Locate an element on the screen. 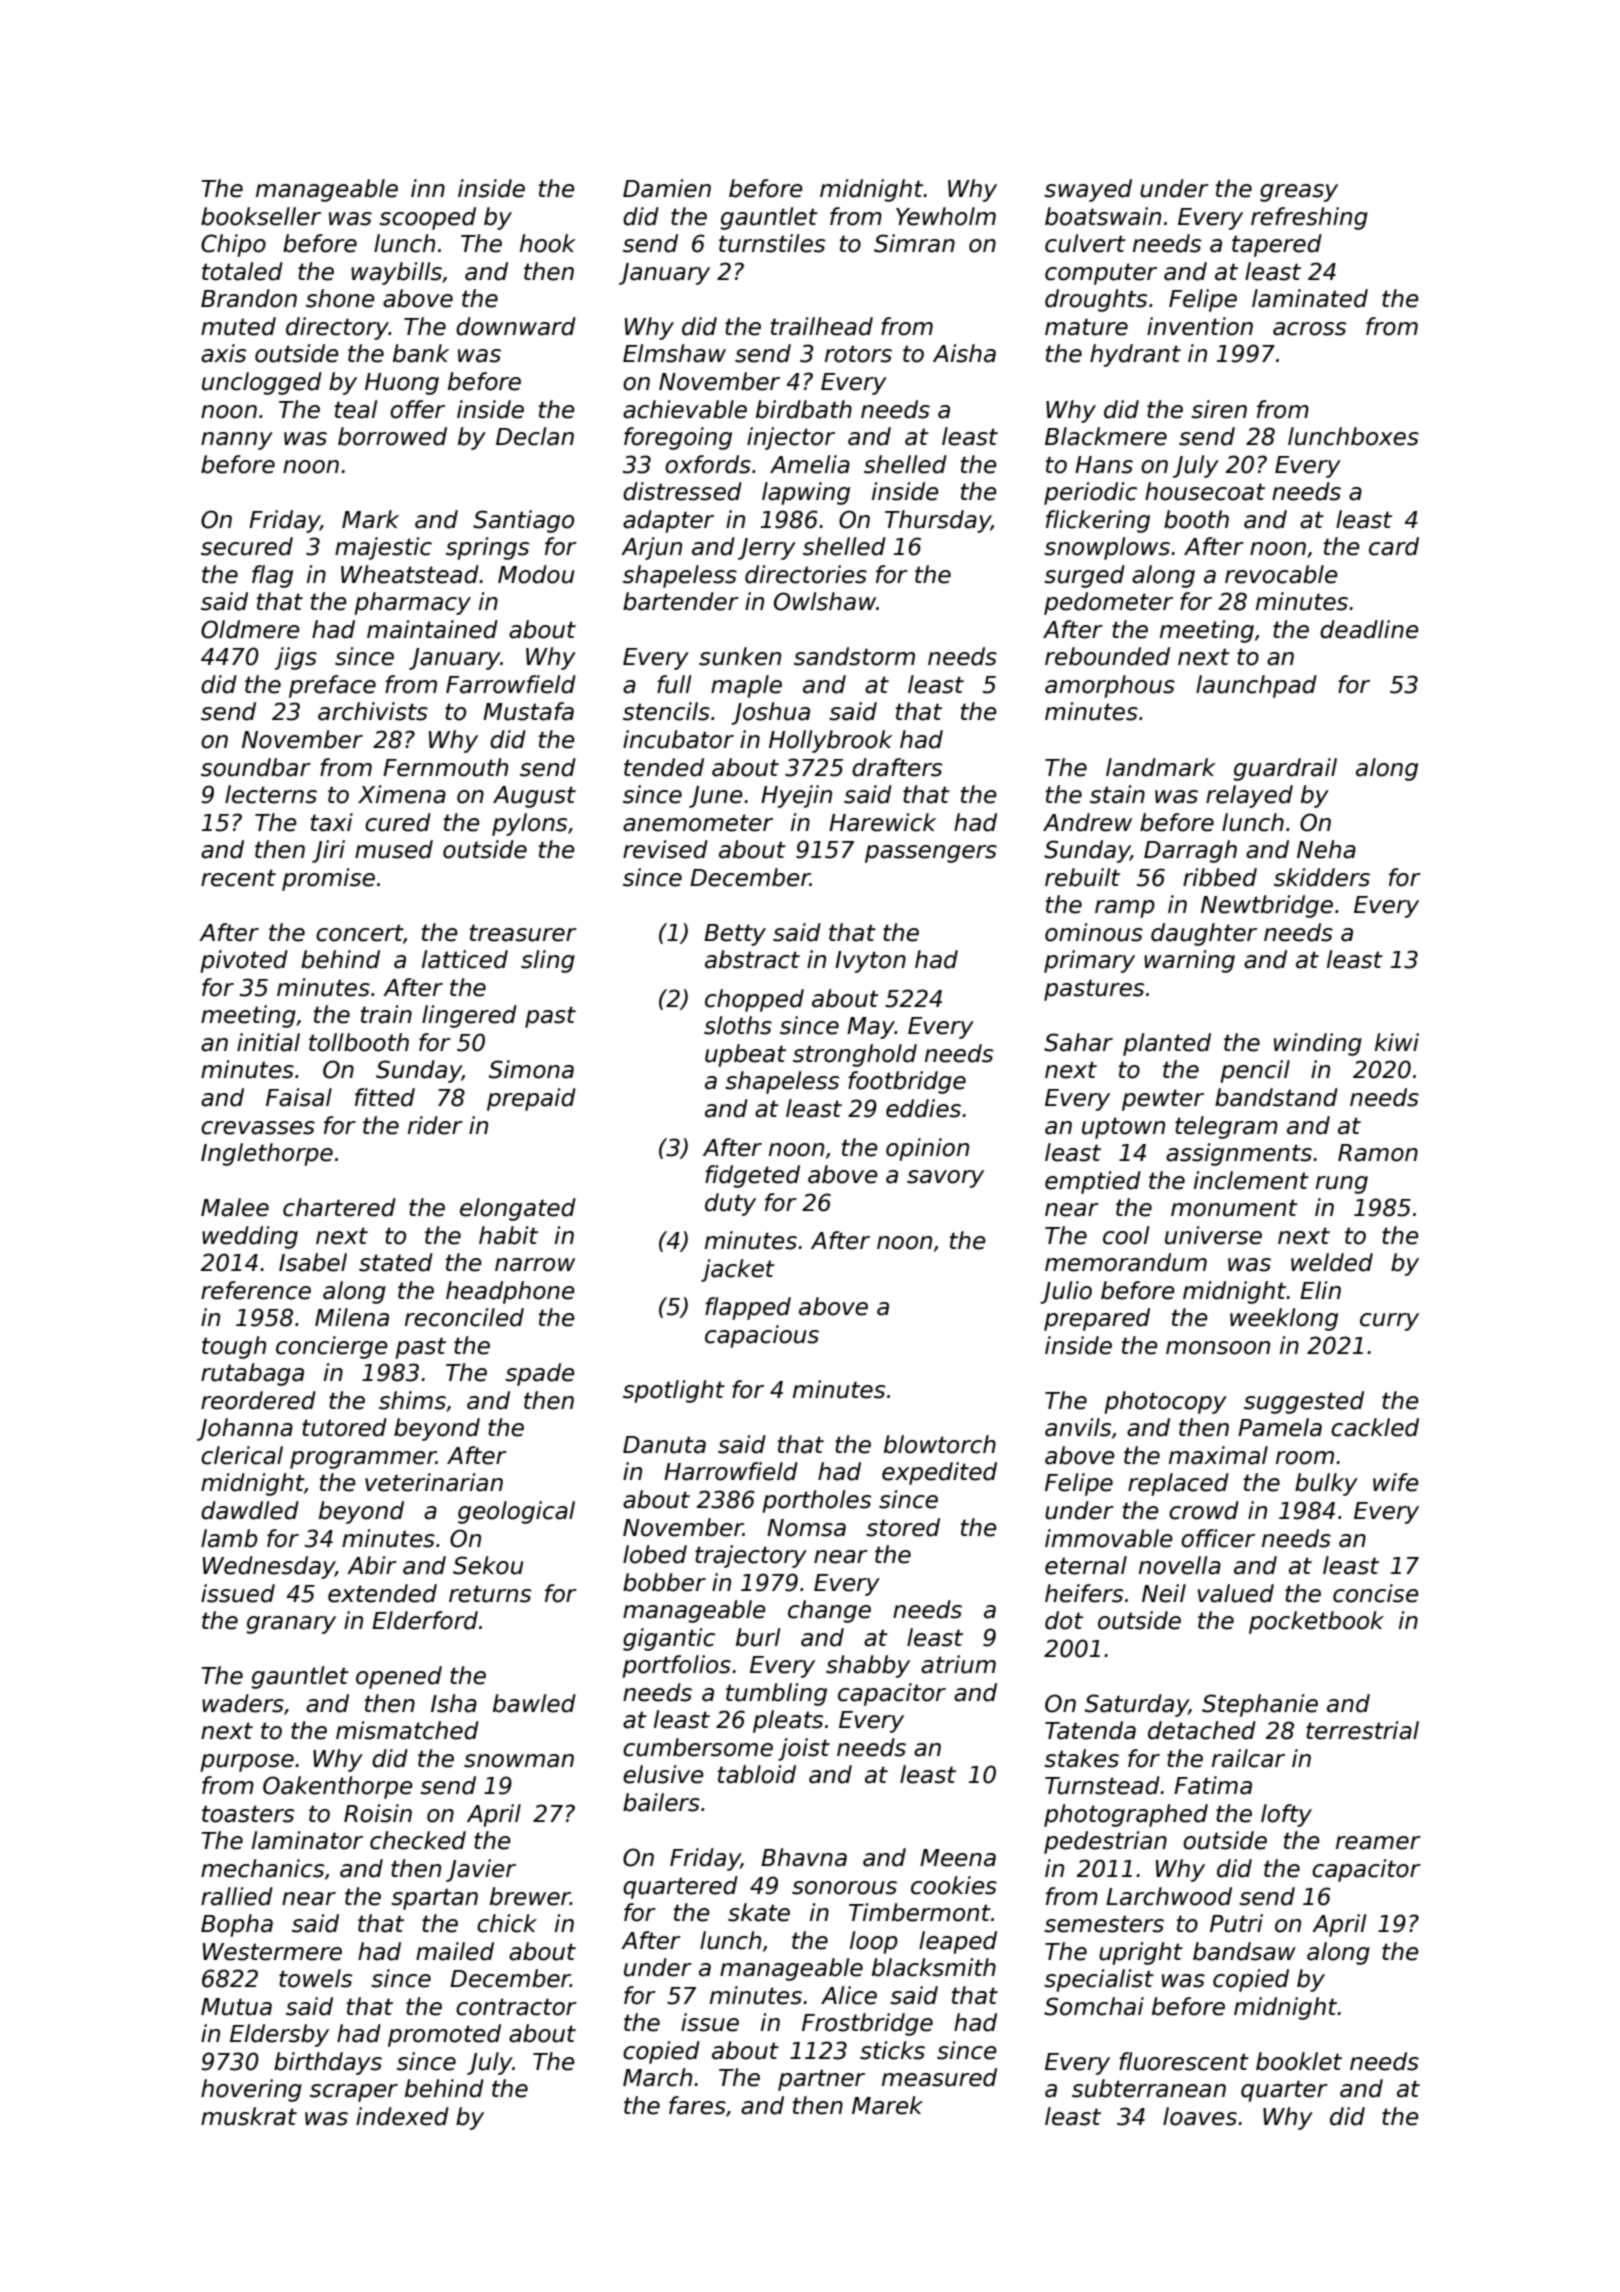 The image size is (1620, 2292). inn is located at coordinates (428, 188).
